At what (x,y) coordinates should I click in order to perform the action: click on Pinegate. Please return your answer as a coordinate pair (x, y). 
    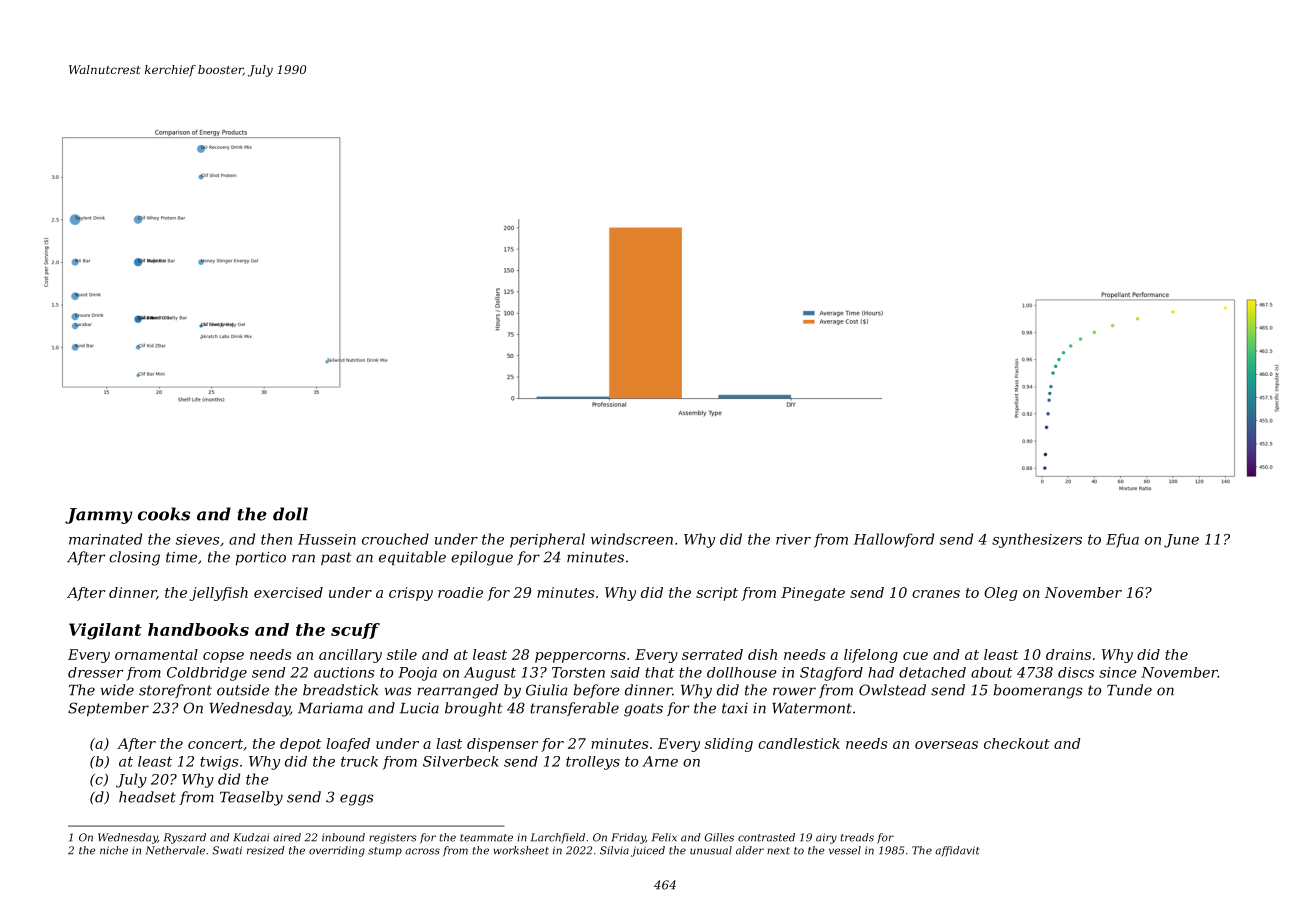
    Looking at the image, I should click on (813, 594).
